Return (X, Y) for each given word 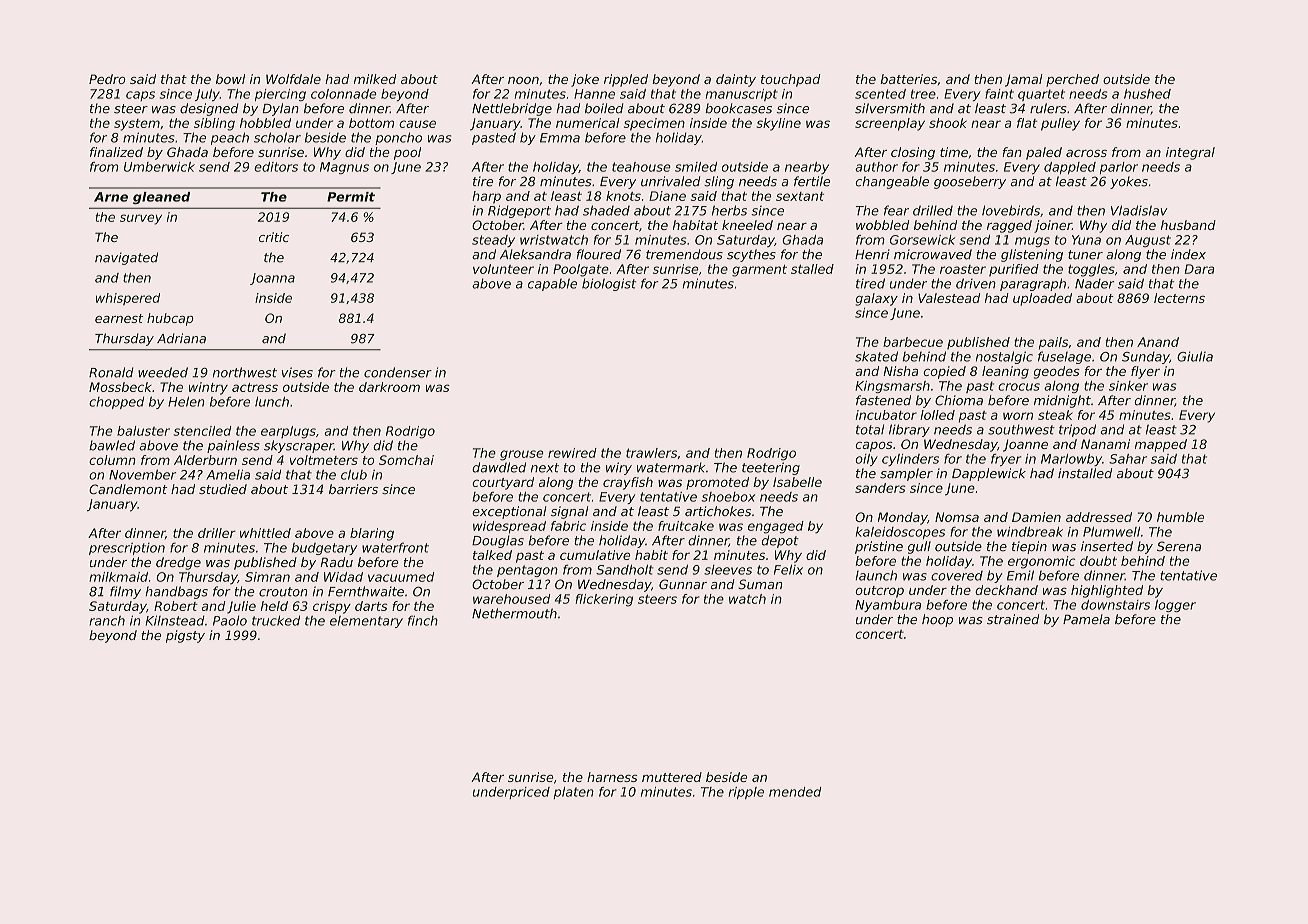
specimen (654, 124)
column (112, 460)
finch (423, 620)
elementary (366, 622)
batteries (909, 79)
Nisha (900, 371)
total (870, 429)
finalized (116, 152)
